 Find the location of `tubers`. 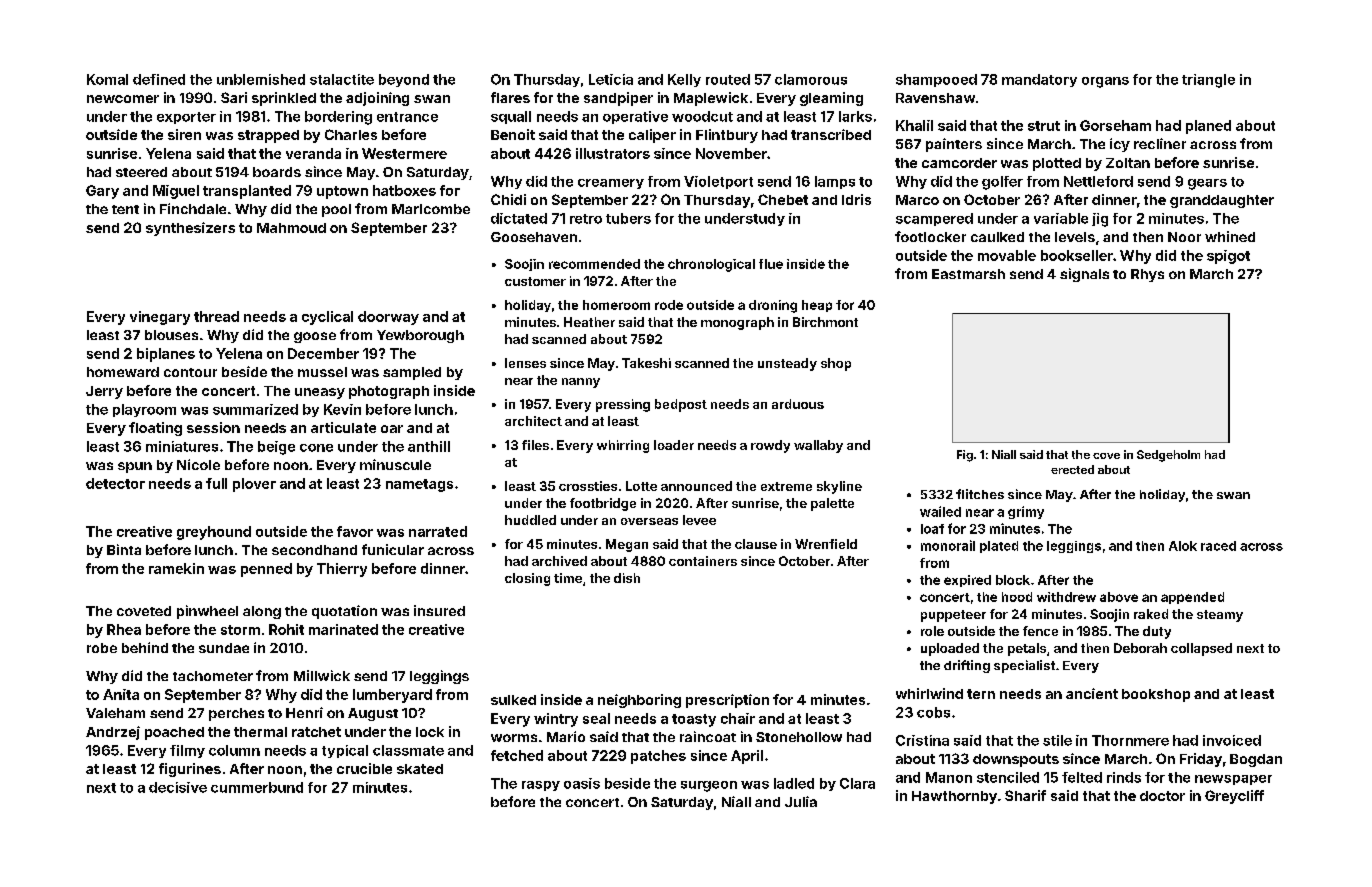

tubers is located at coordinates (628, 218).
